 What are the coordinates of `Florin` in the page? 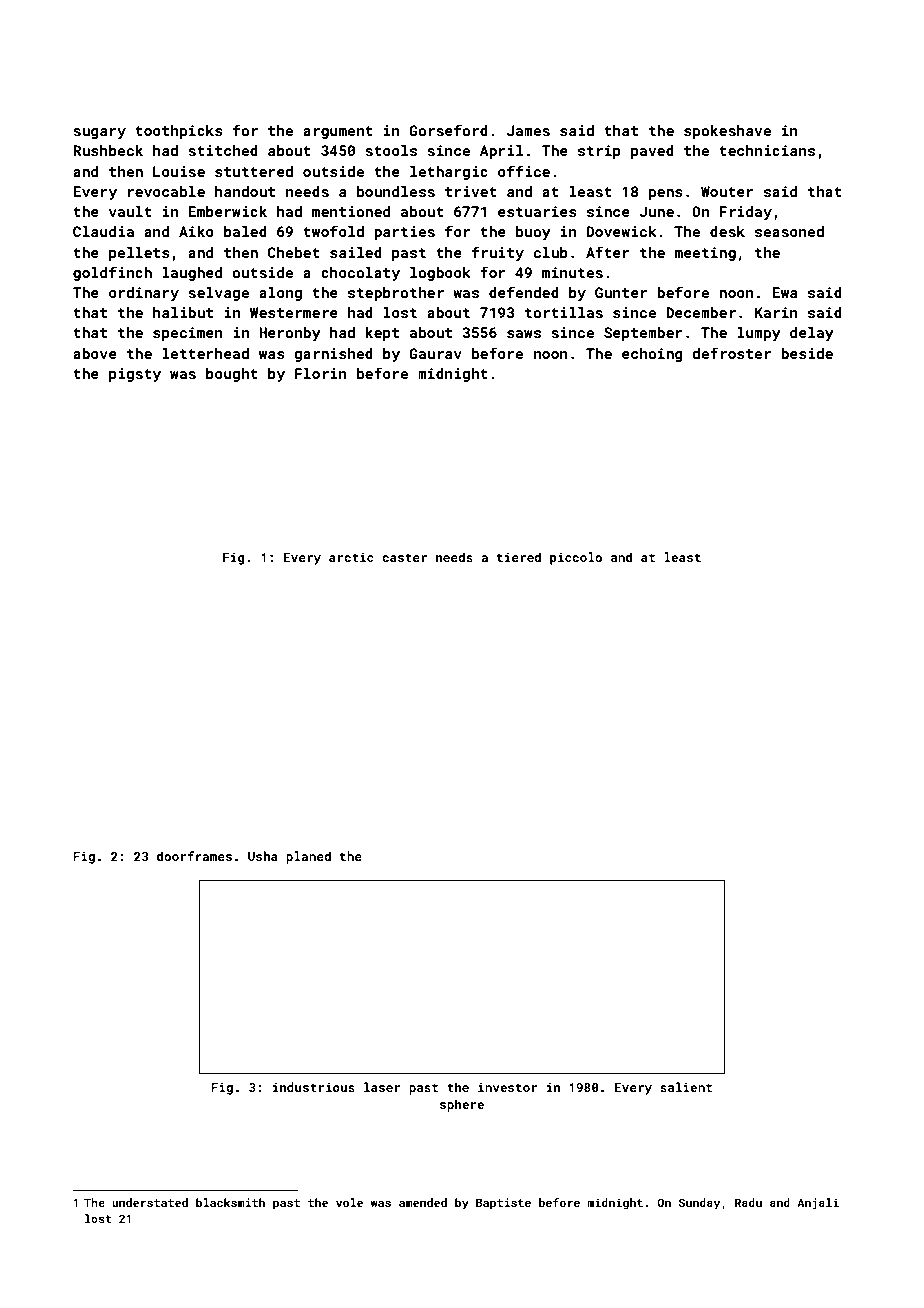 It's located at (321, 373).
